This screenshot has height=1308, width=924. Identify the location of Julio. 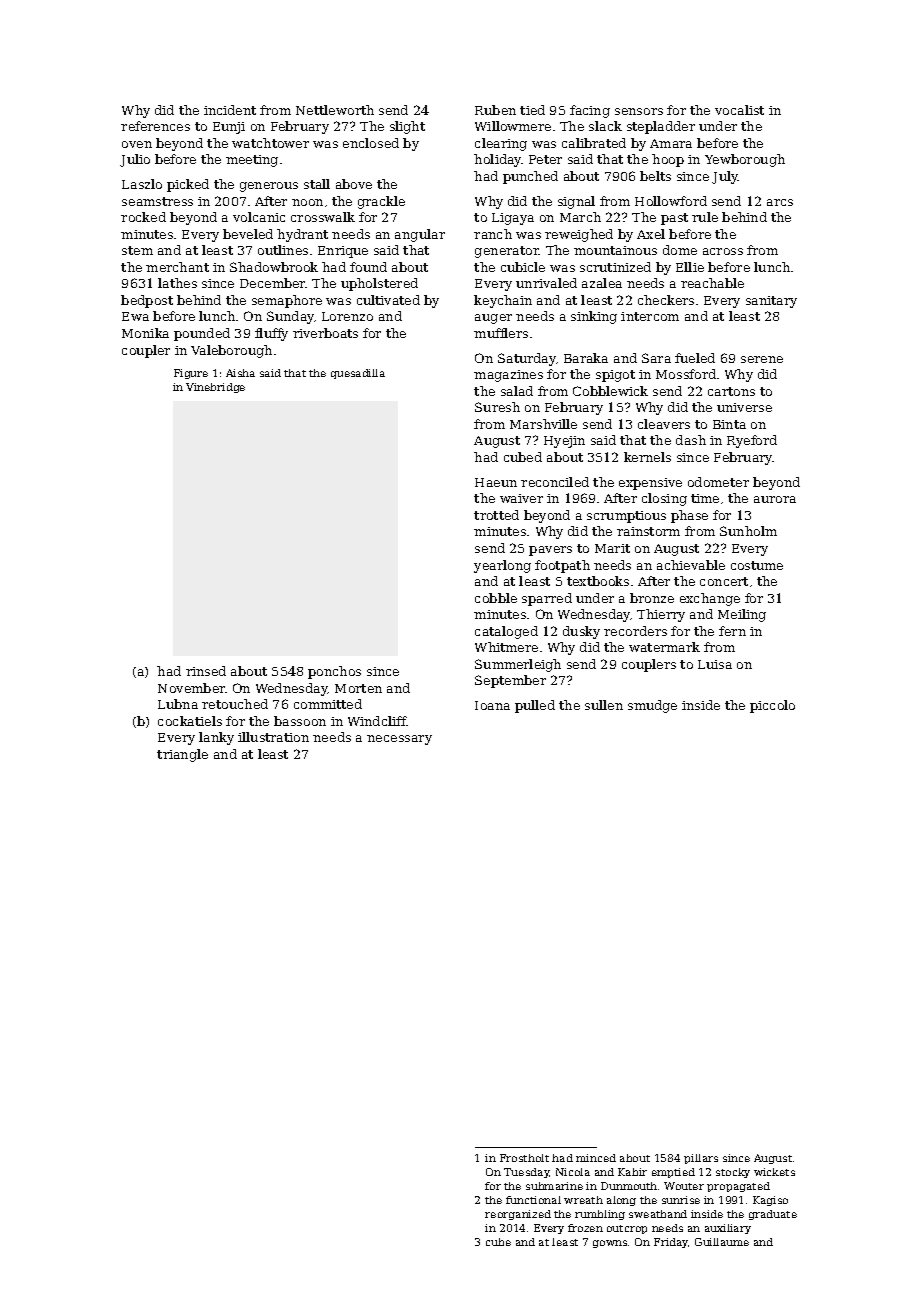
(135, 160).
